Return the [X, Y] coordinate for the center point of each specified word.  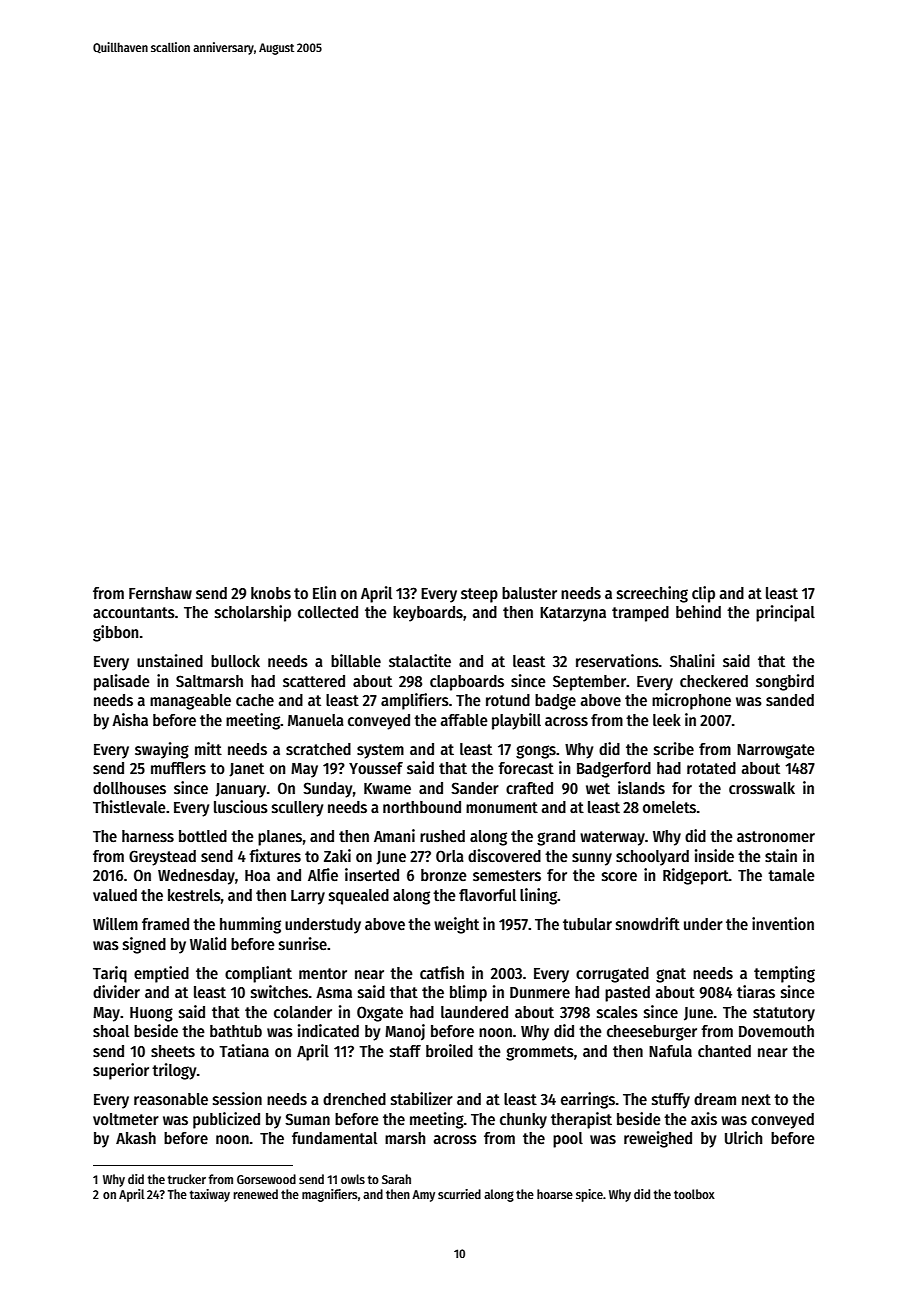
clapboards [467, 683]
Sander [475, 788]
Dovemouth [776, 1031]
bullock [235, 661]
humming [250, 925]
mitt [208, 748]
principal [785, 613]
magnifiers [330, 1195]
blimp [468, 993]
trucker [186, 1179]
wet [598, 788]
